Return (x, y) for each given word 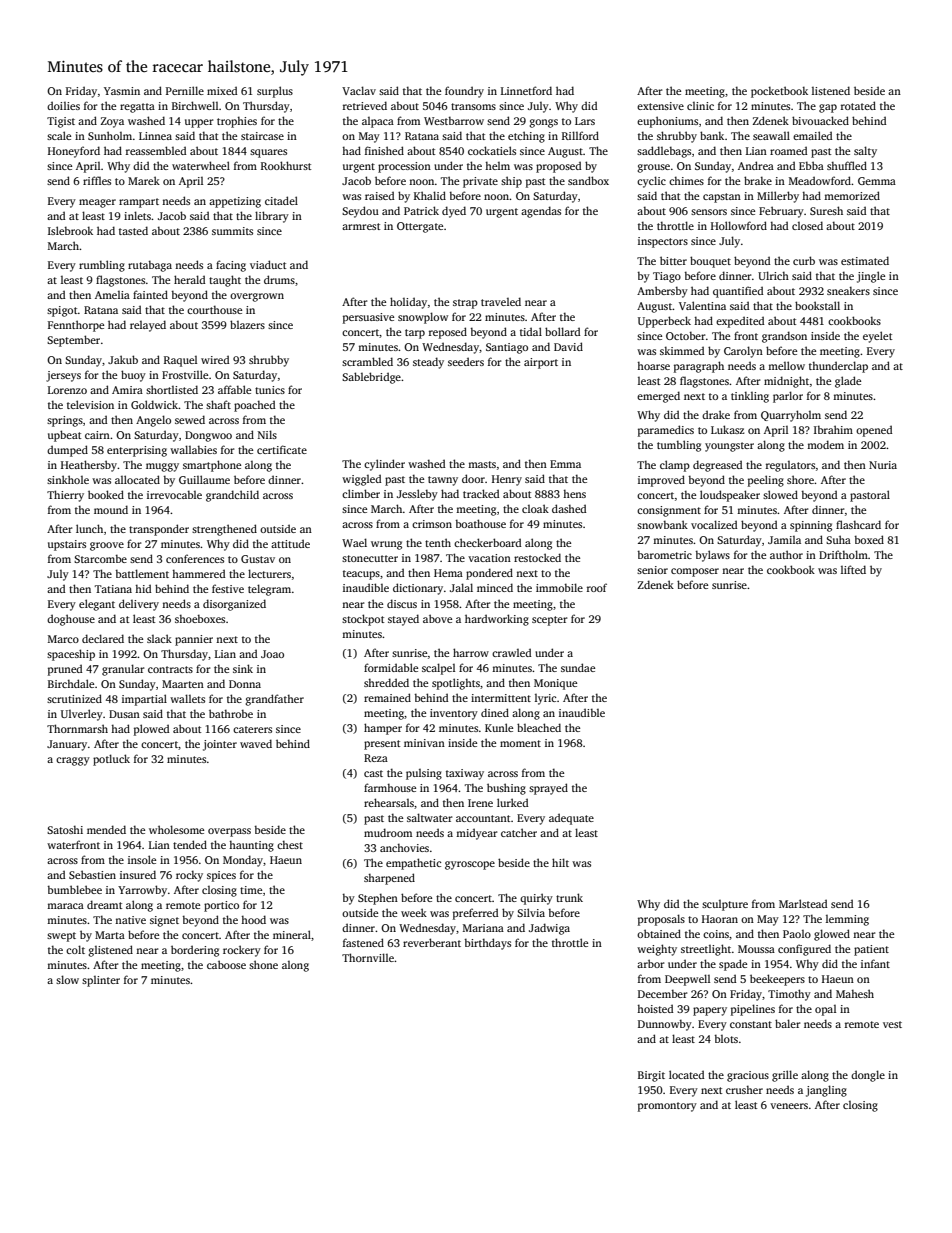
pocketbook (779, 92)
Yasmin (122, 91)
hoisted (655, 1008)
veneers (789, 1106)
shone (263, 964)
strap (465, 304)
